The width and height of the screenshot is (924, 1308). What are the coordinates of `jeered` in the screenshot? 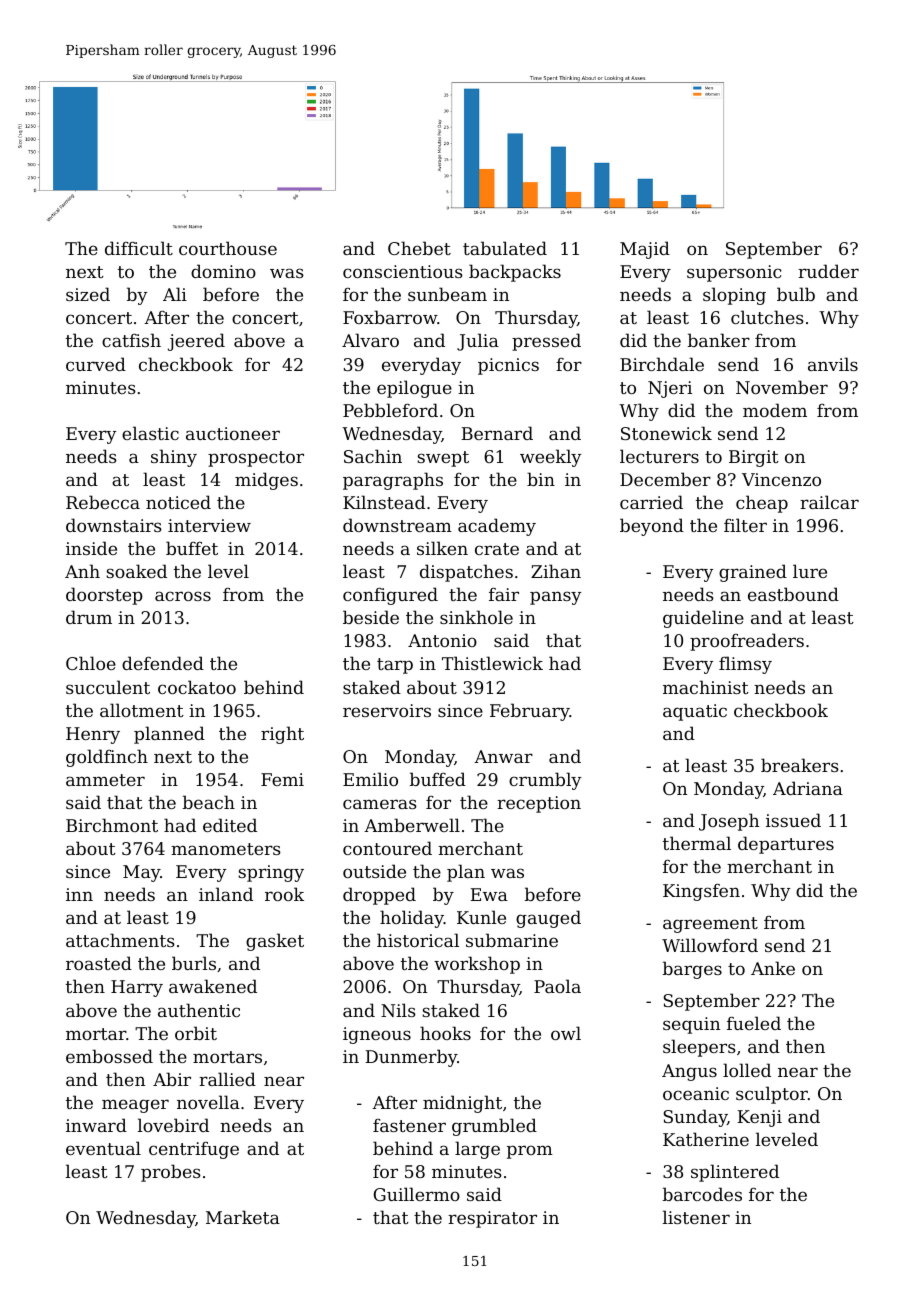 It's located at (196, 342).
